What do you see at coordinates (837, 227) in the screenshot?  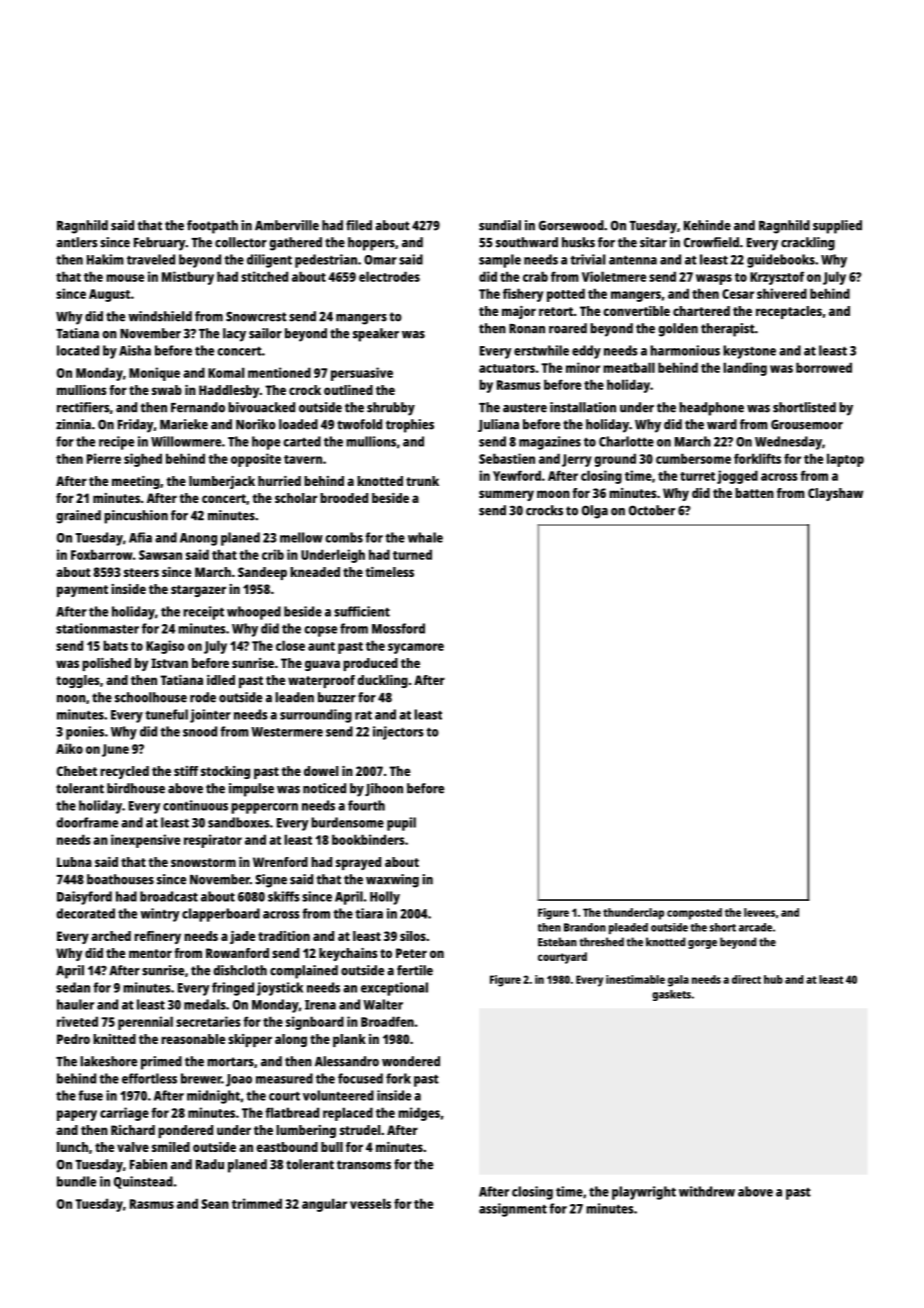 I see `supplied` at bounding box center [837, 227].
